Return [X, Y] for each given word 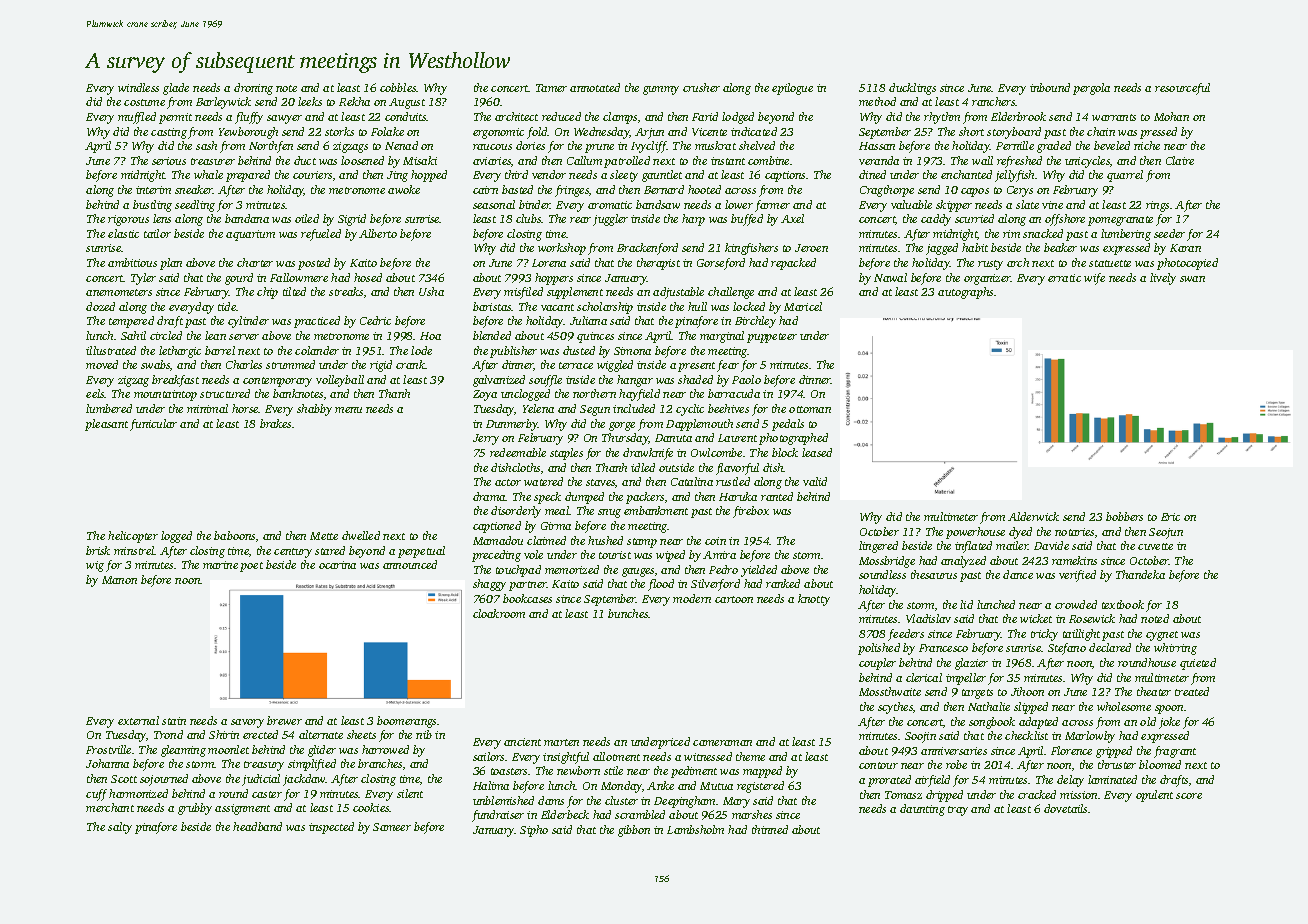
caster [267, 794]
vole [533, 554]
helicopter [133, 537]
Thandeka [1140, 574]
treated [1192, 691]
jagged [942, 249]
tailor [157, 233]
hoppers [554, 279]
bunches [628, 613]
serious [169, 161]
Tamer [551, 88]
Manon [119, 580]
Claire [1180, 160]
